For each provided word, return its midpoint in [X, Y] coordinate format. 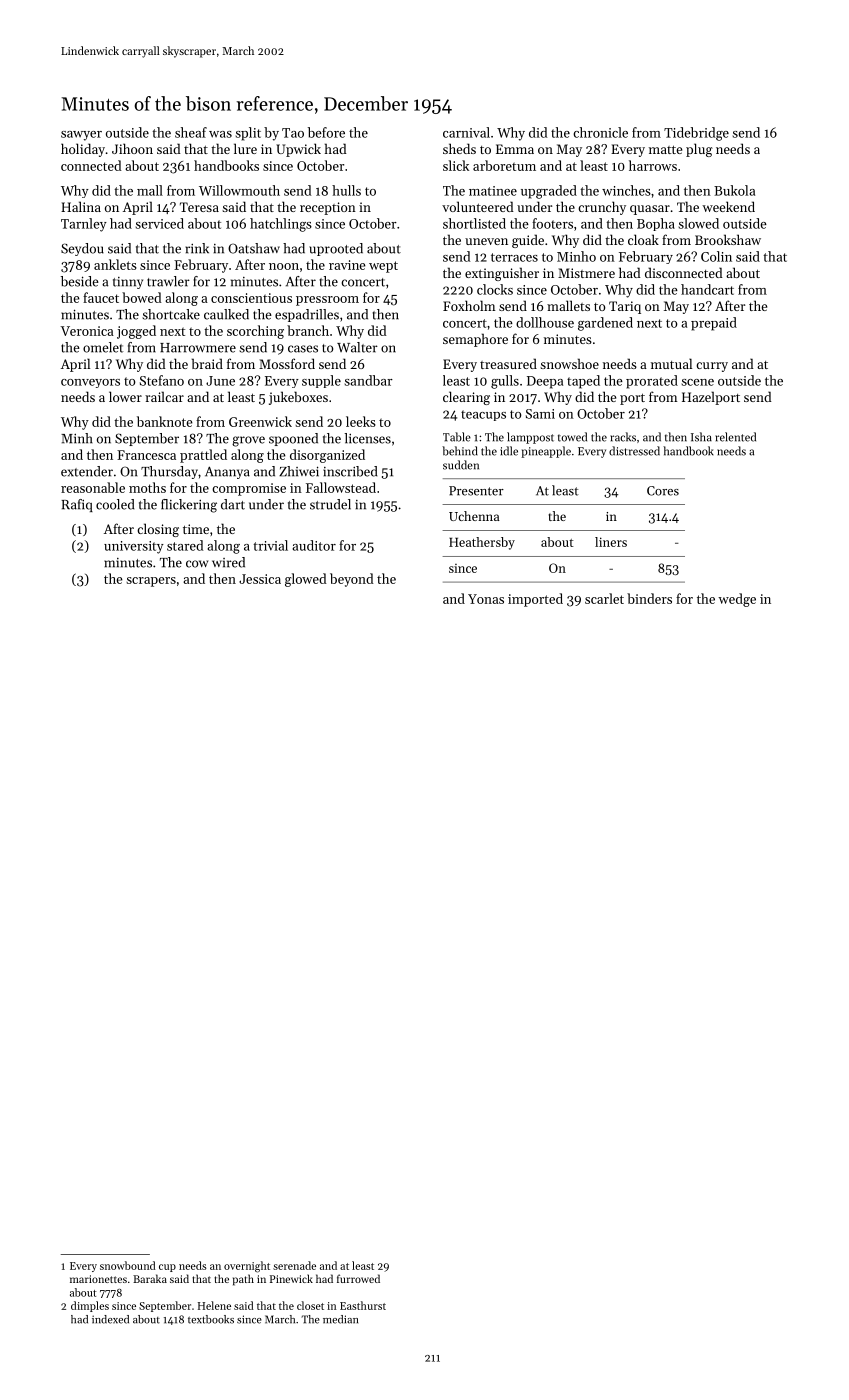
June [220, 381]
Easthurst [363, 1305]
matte [665, 149]
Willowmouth [239, 190]
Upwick [298, 150]
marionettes [98, 1279]
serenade [294, 1265]
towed [572, 437]
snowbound [128, 1265]
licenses [367, 438]
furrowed [358, 1278]
